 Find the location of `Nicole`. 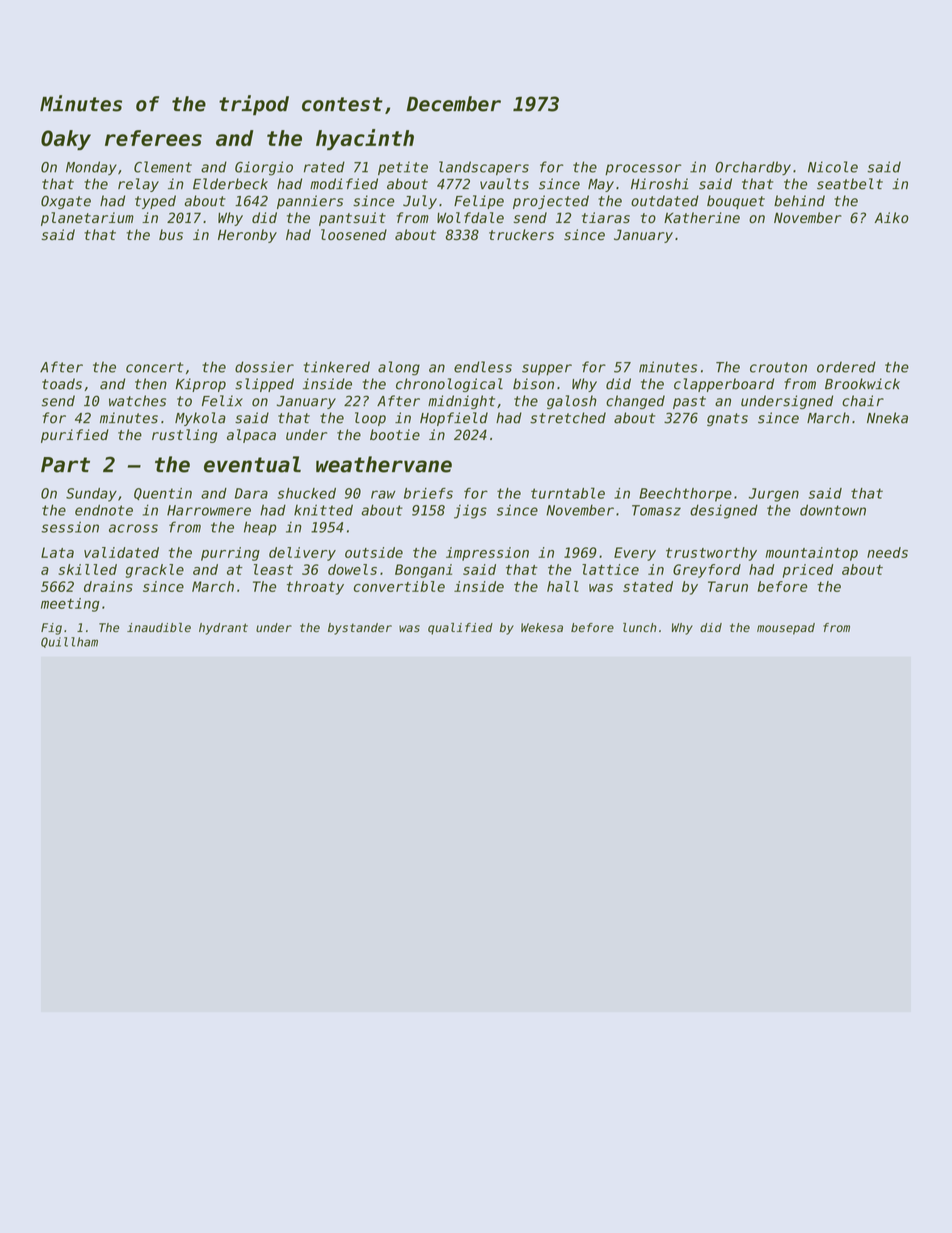

Nicole is located at coordinates (833, 167).
